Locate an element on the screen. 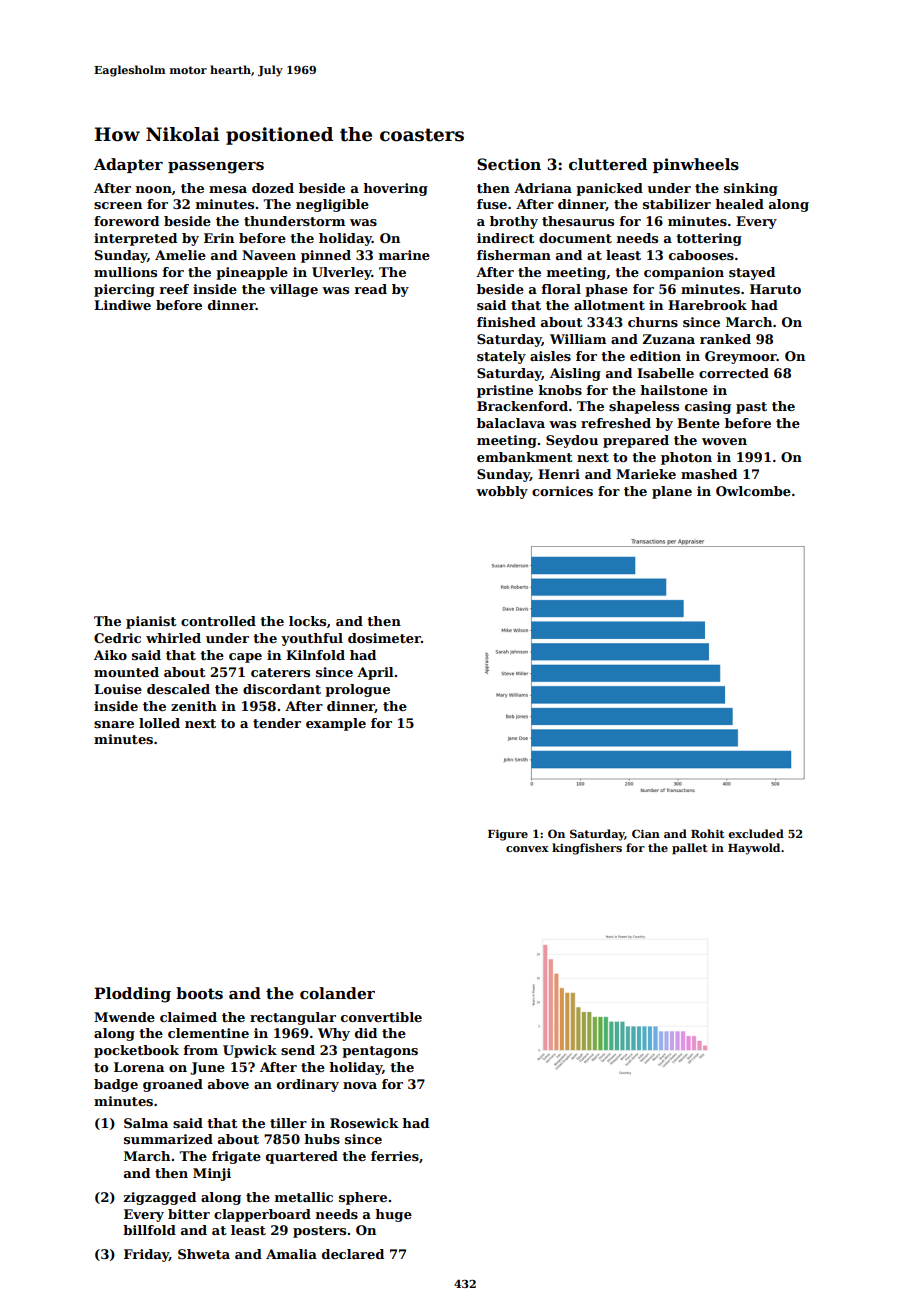 This screenshot has height=1316, width=908. ferries is located at coordinates (395, 1156).
